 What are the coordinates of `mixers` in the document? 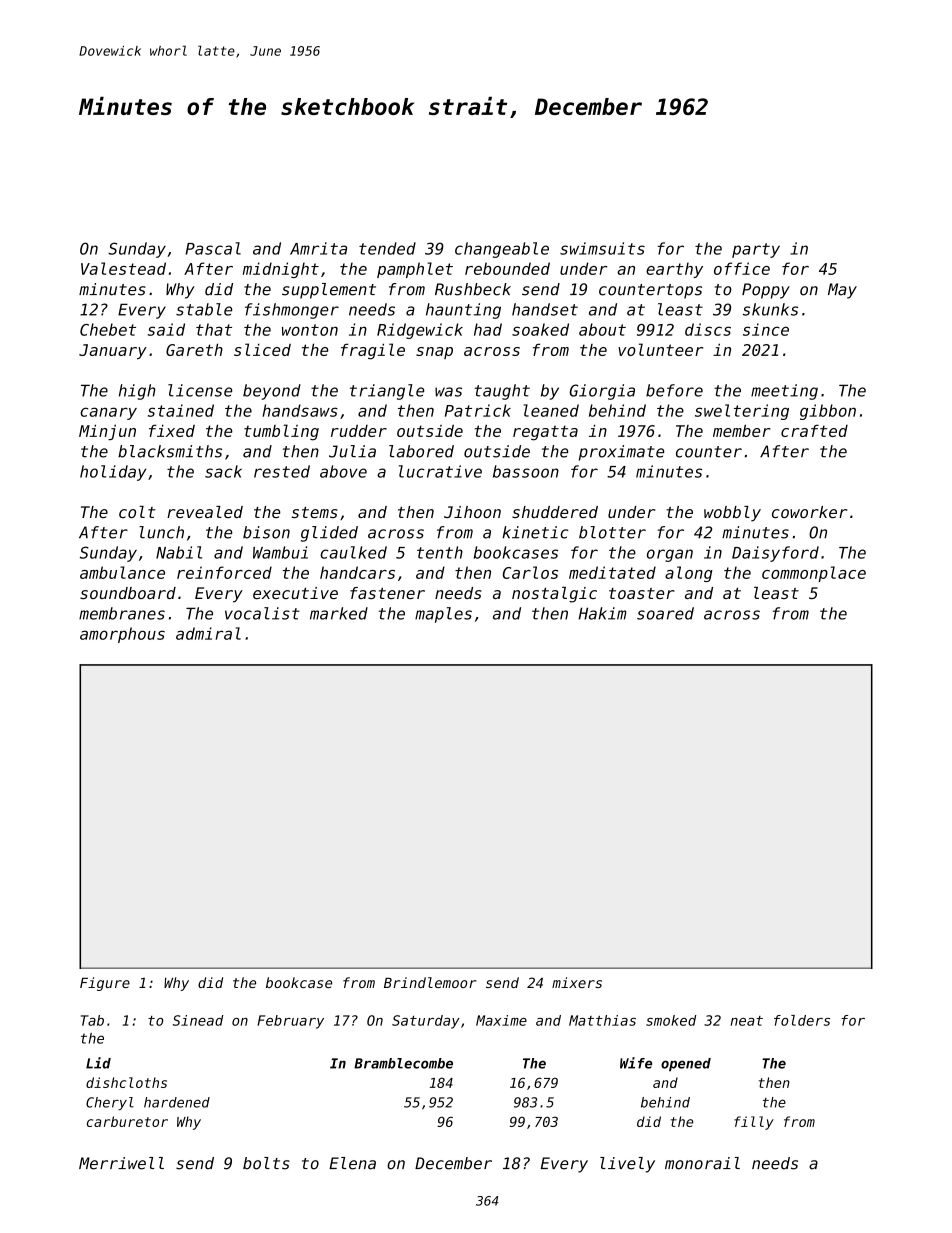 It's located at (577, 982).
